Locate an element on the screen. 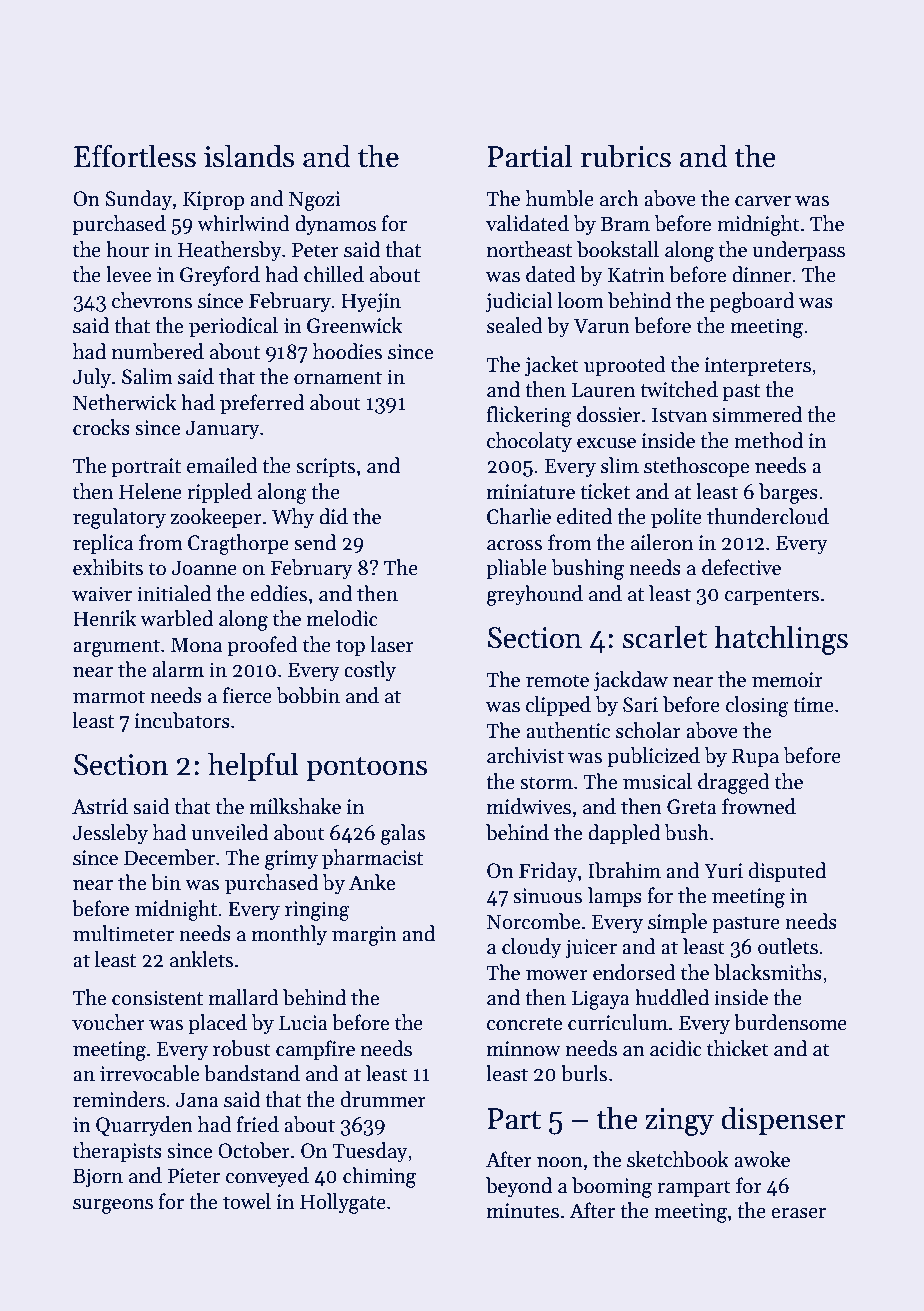 The width and height of the screenshot is (924, 1311). carver is located at coordinates (763, 201).
